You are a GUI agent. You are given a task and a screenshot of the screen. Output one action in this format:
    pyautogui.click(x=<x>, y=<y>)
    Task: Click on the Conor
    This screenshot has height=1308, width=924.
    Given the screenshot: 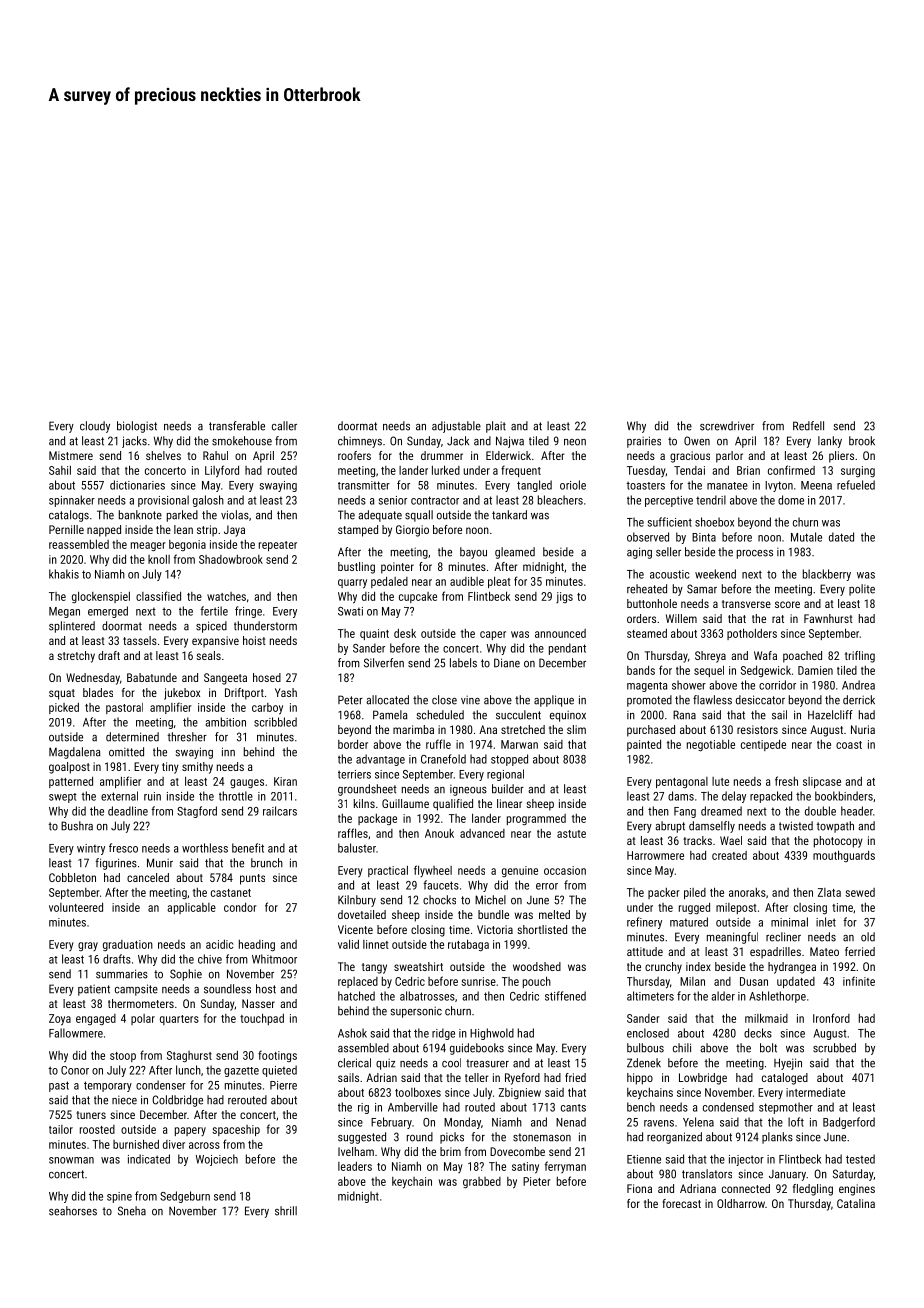 What is the action you would take?
    pyautogui.click(x=75, y=1070)
